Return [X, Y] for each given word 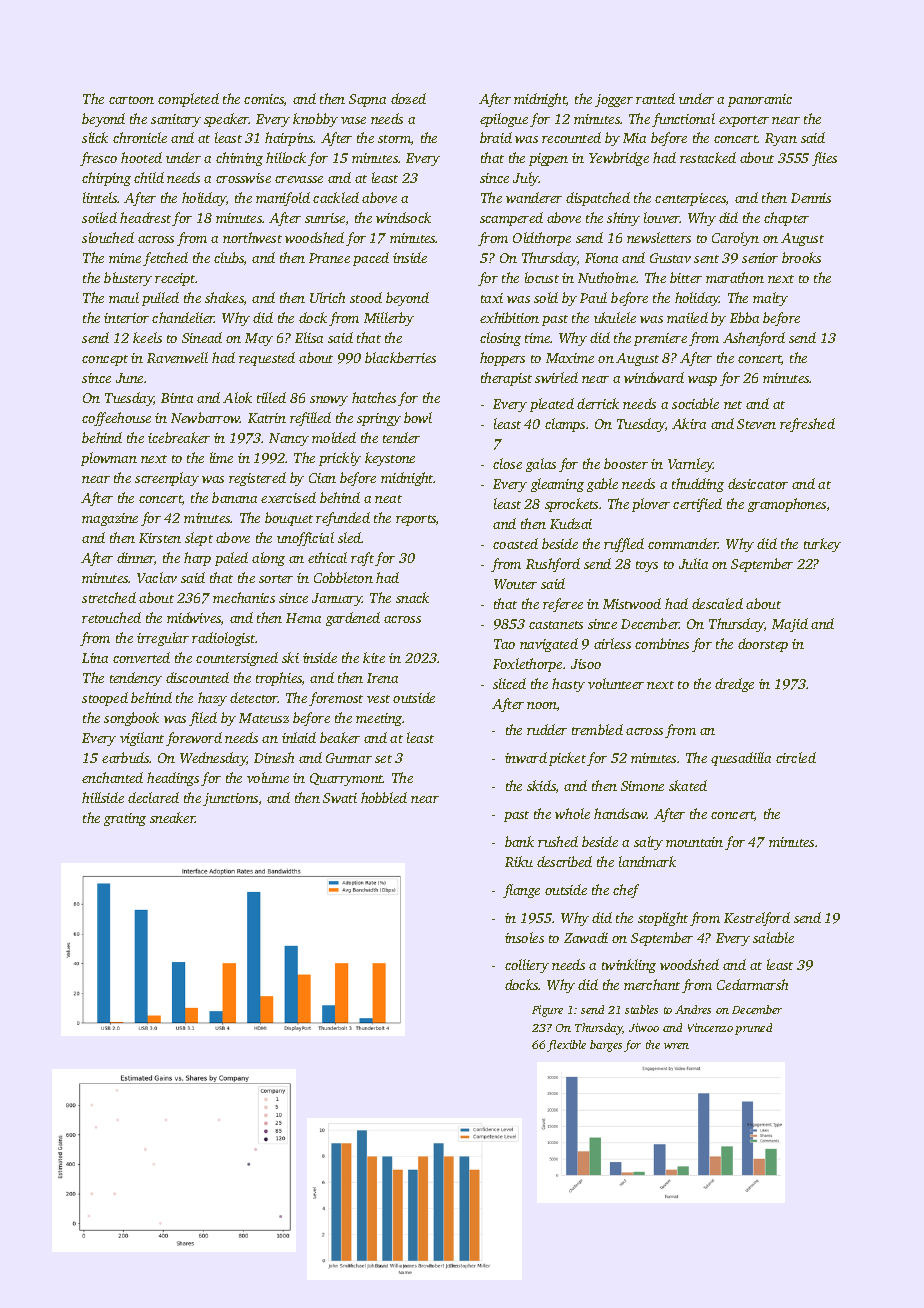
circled [796, 757]
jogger [614, 100]
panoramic [760, 100]
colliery [527, 966]
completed [188, 100]
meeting [379, 719]
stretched [109, 597]
